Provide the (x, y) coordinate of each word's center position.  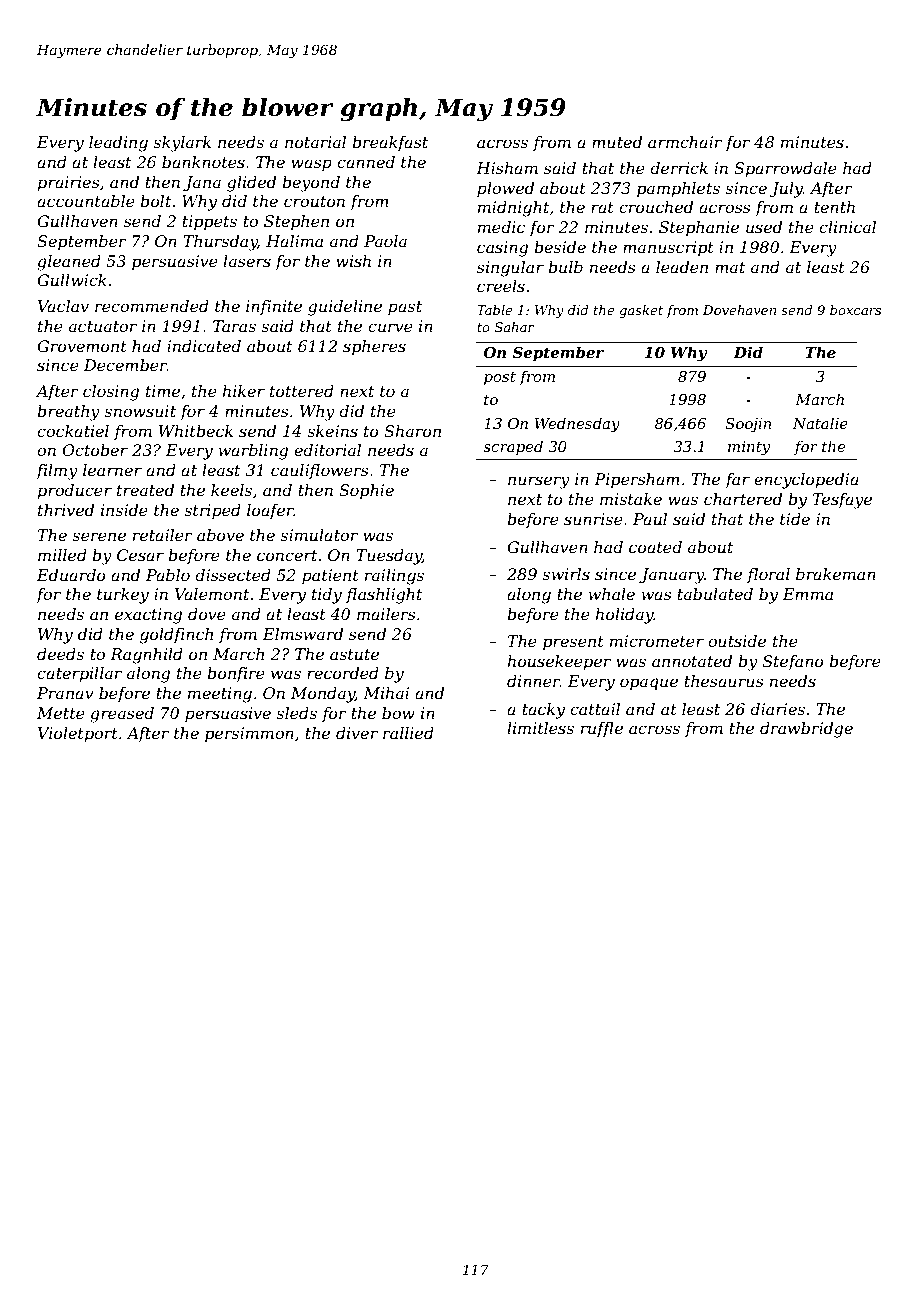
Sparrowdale (785, 170)
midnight (513, 209)
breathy (68, 413)
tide (795, 519)
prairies (68, 184)
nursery (539, 482)
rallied (408, 733)
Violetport (78, 735)
